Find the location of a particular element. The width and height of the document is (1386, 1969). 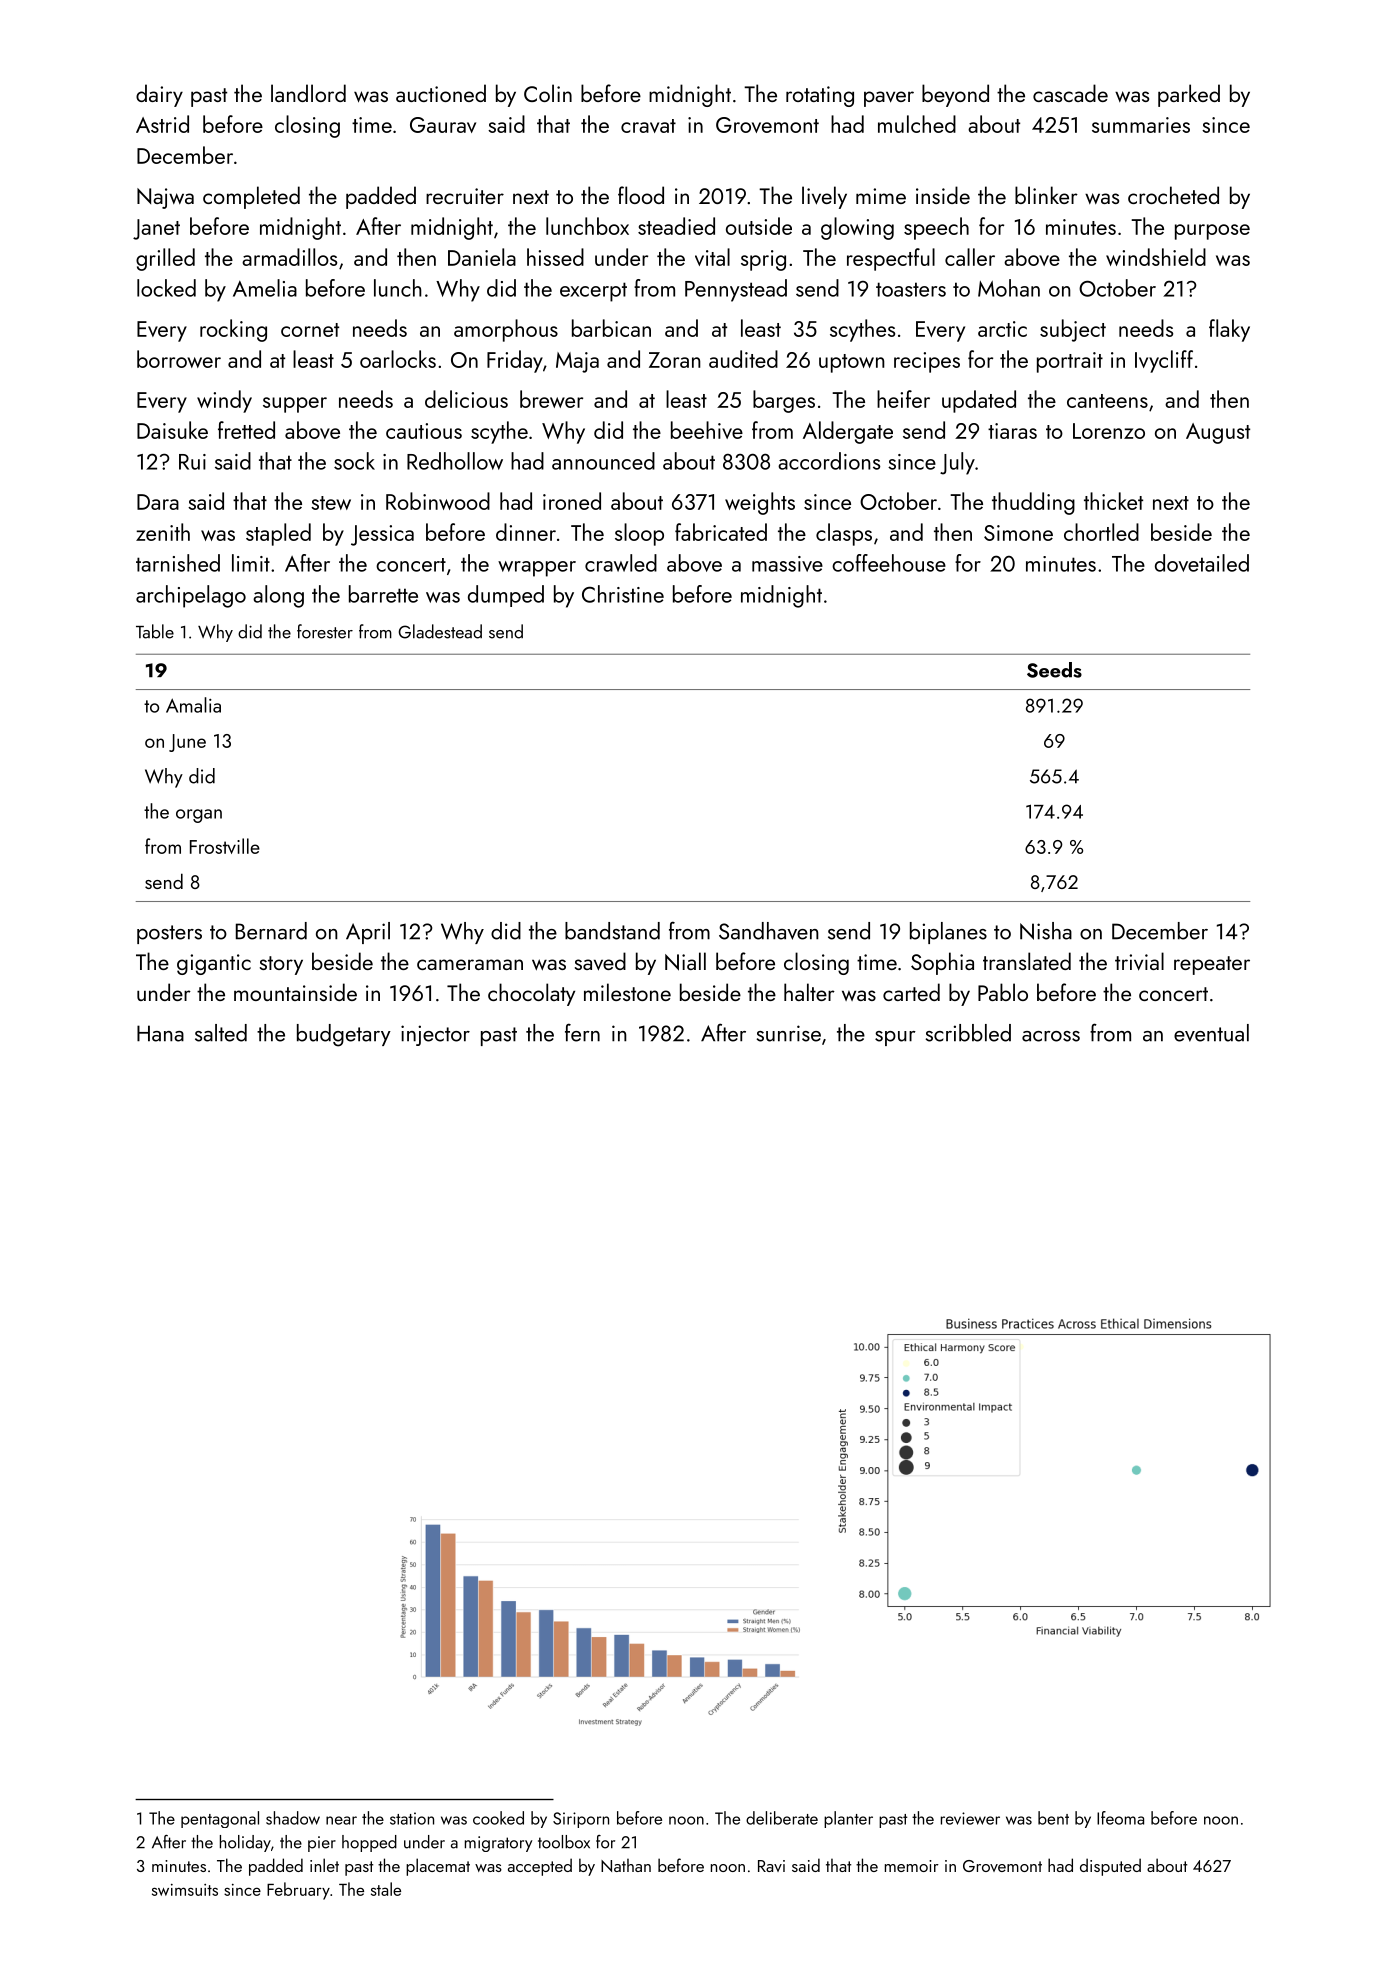

massive is located at coordinates (787, 564).
